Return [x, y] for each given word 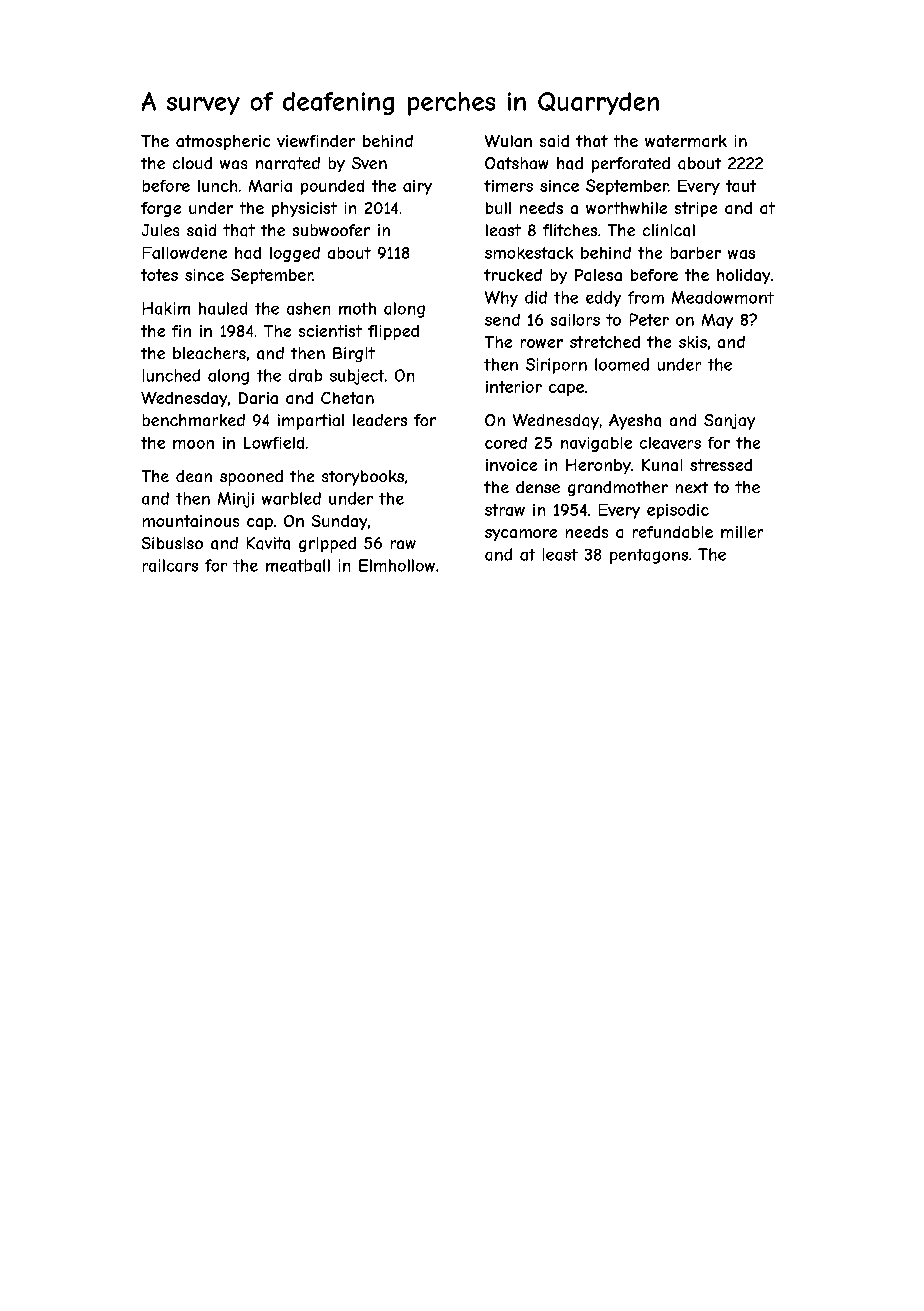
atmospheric [223, 142]
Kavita [268, 543]
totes [159, 275]
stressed [721, 465]
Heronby [598, 466]
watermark [686, 141]
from [646, 297]
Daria [258, 398]
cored [506, 443]
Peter [649, 319]
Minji [236, 500]
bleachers [209, 353]
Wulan [508, 141]
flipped [393, 332]
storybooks [363, 478]
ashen [308, 308]
